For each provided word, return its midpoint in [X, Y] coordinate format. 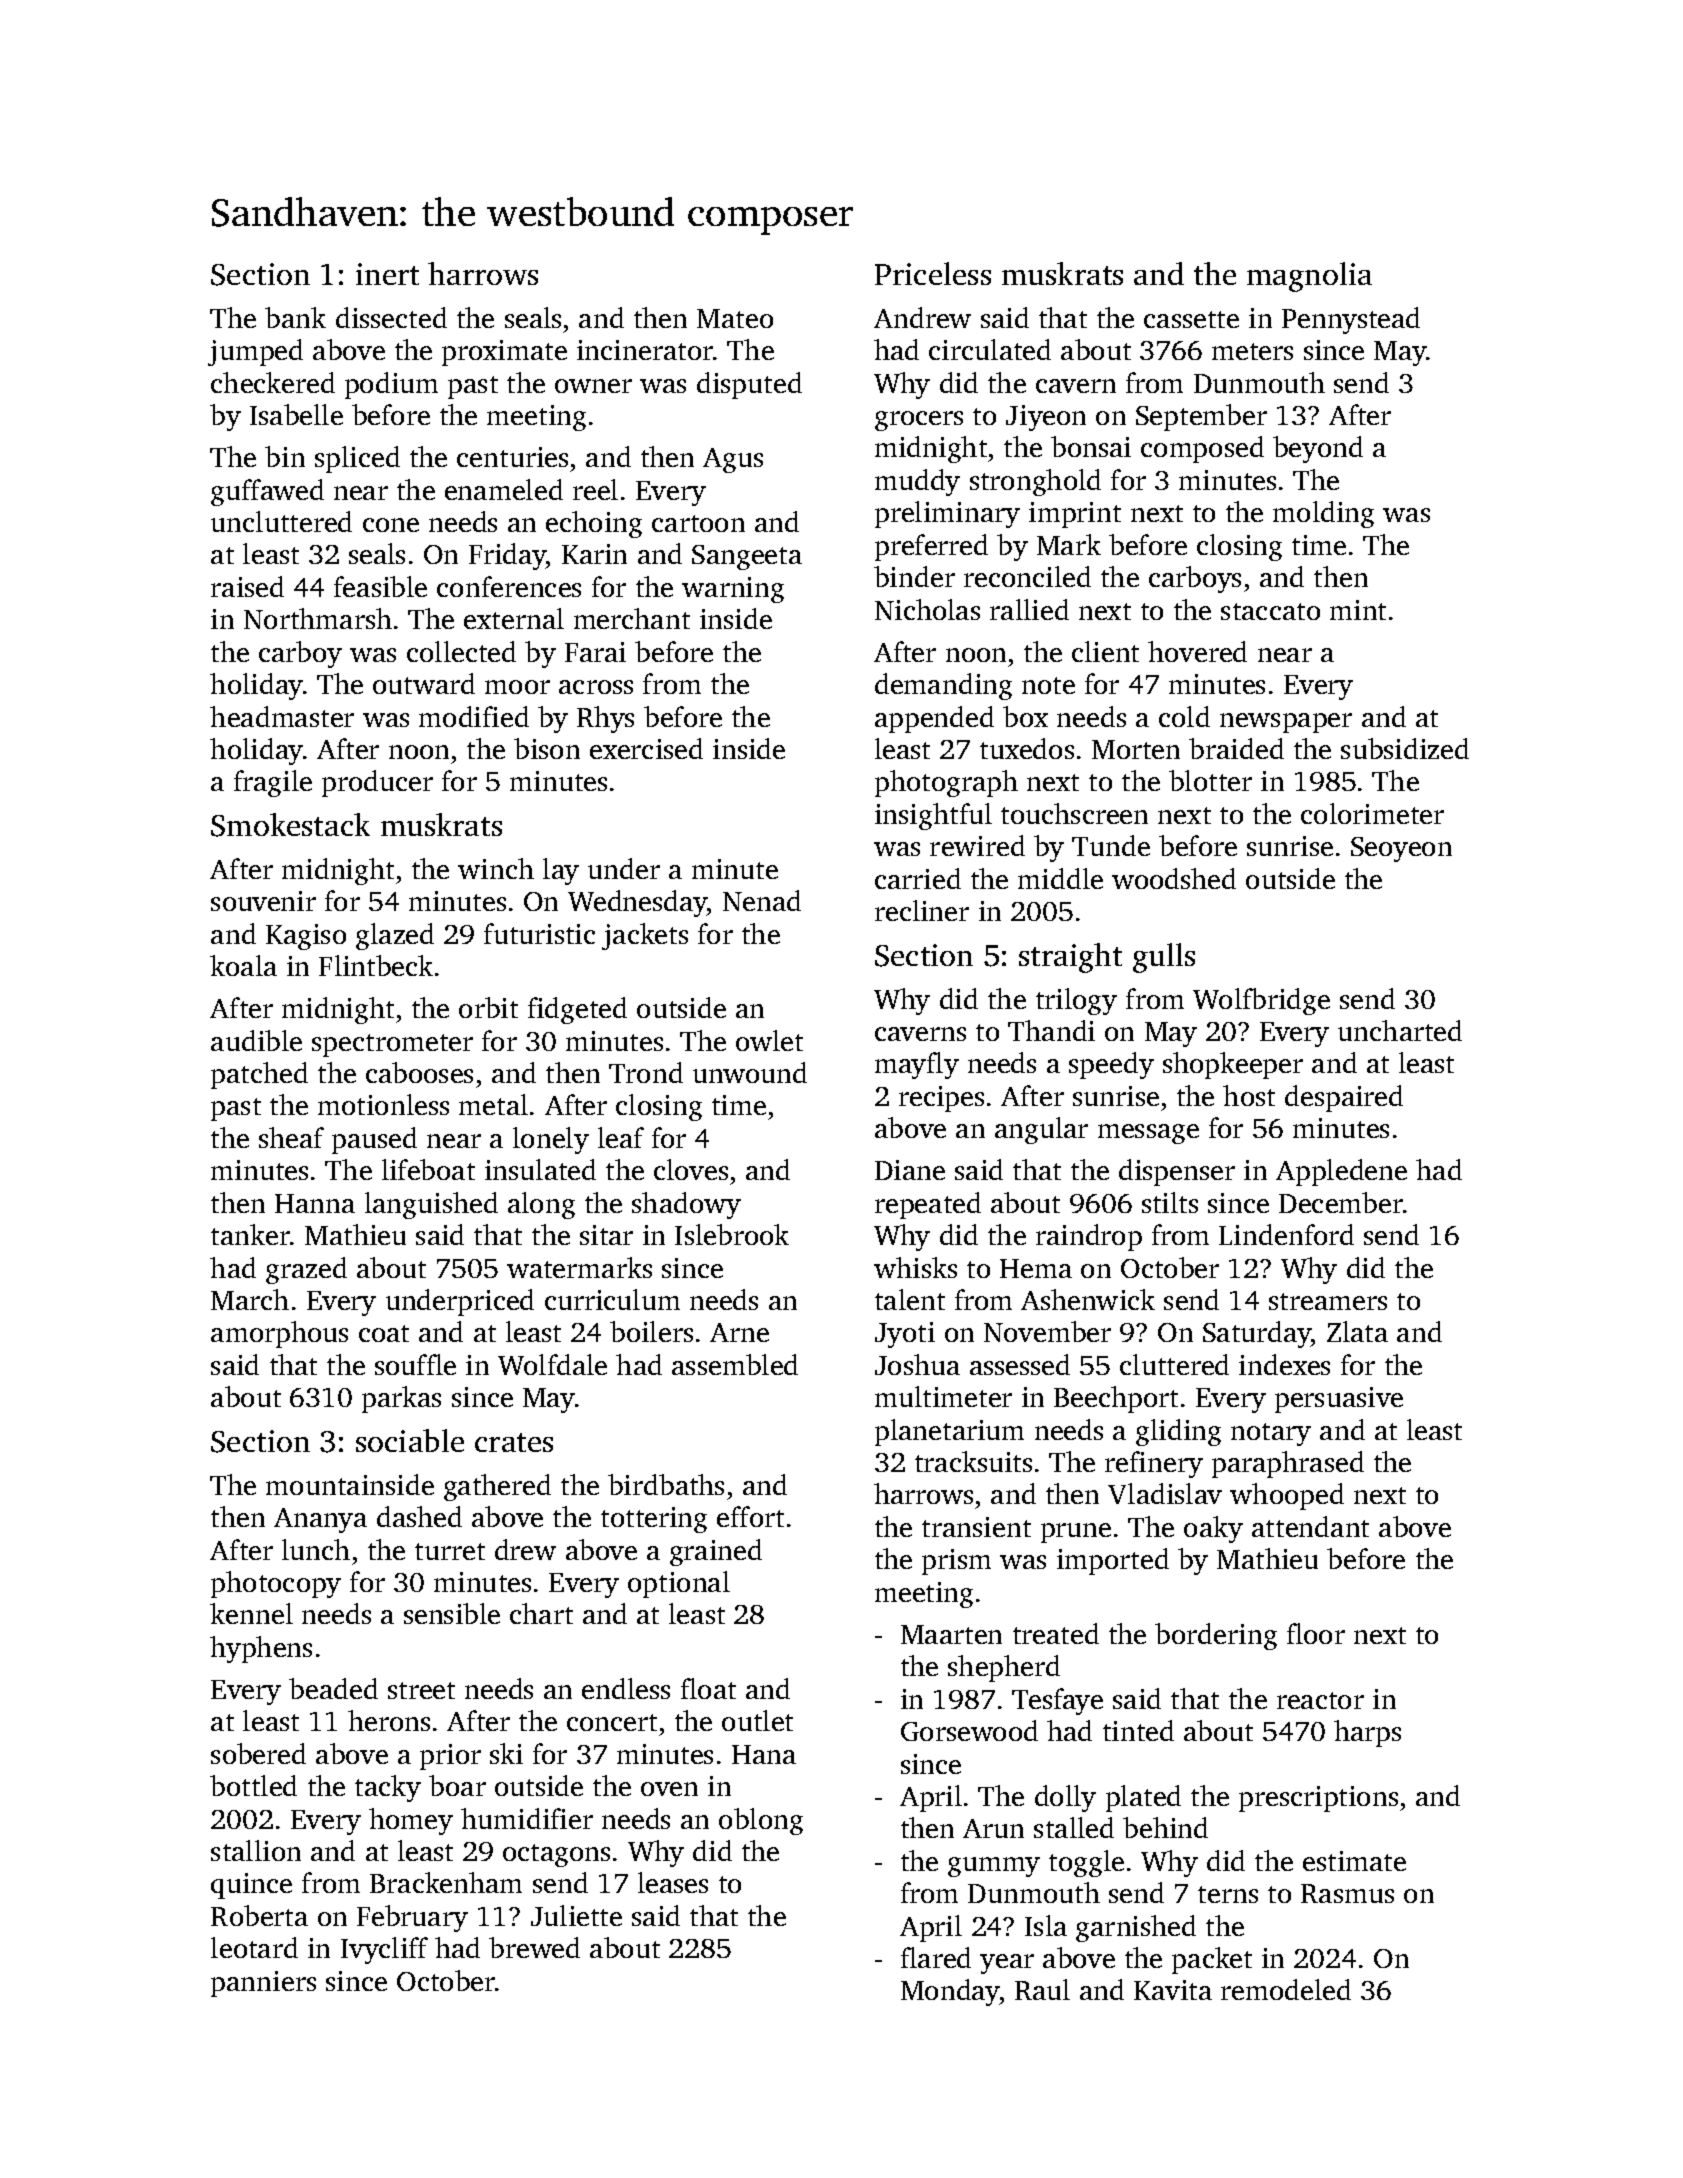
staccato [1270, 611]
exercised [646, 748]
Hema [1036, 1268]
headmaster [282, 716]
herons [389, 1720]
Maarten [951, 1634]
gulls [1164, 958]
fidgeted [577, 1010]
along [541, 1205]
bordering [1216, 1636]
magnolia [1309, 277]
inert [387, 274]
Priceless [933, 273]
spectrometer [392, 1045]
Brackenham [446, 1882]
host [1249, 1095]
